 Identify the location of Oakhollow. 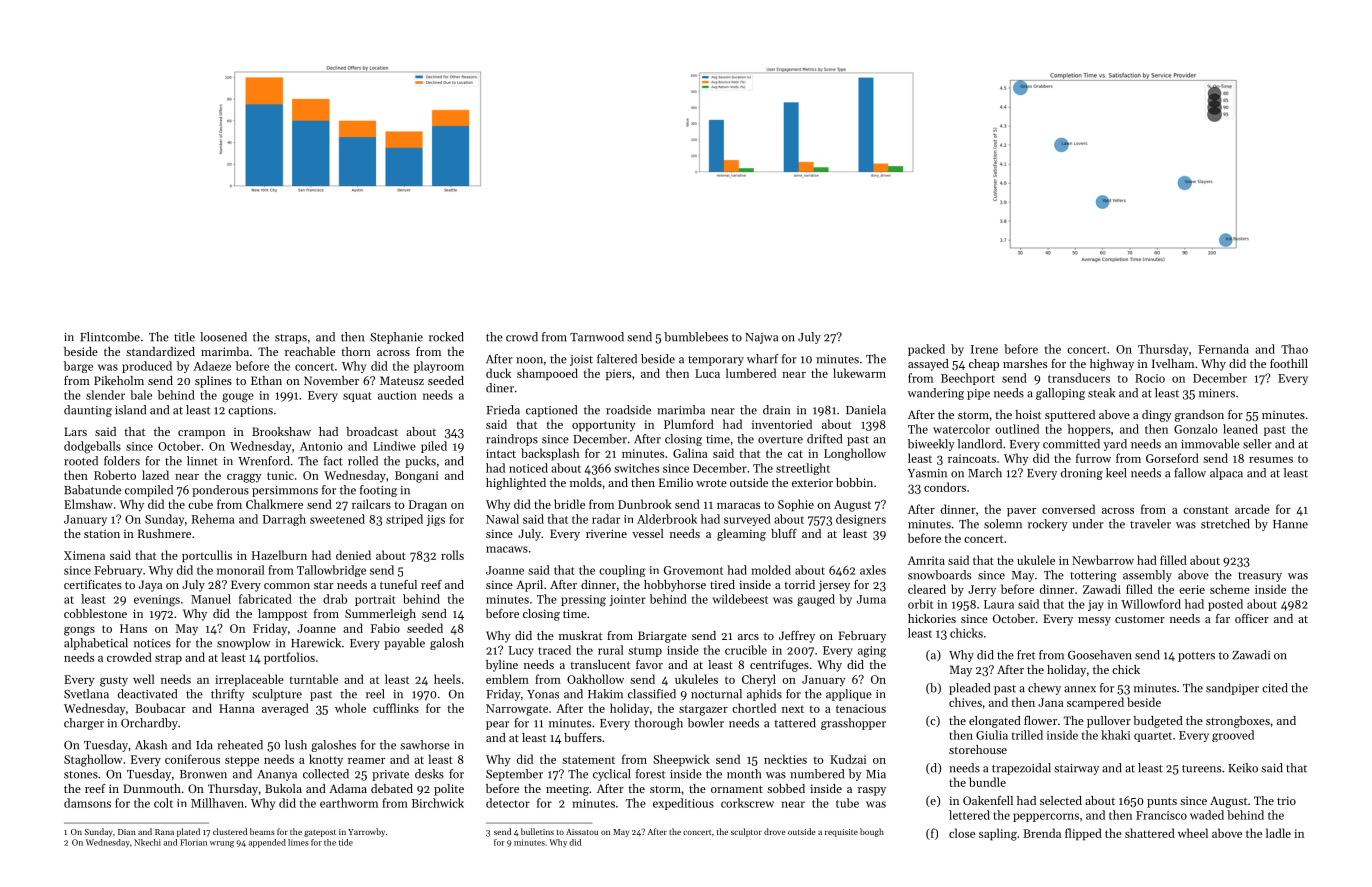
(595, 679).
